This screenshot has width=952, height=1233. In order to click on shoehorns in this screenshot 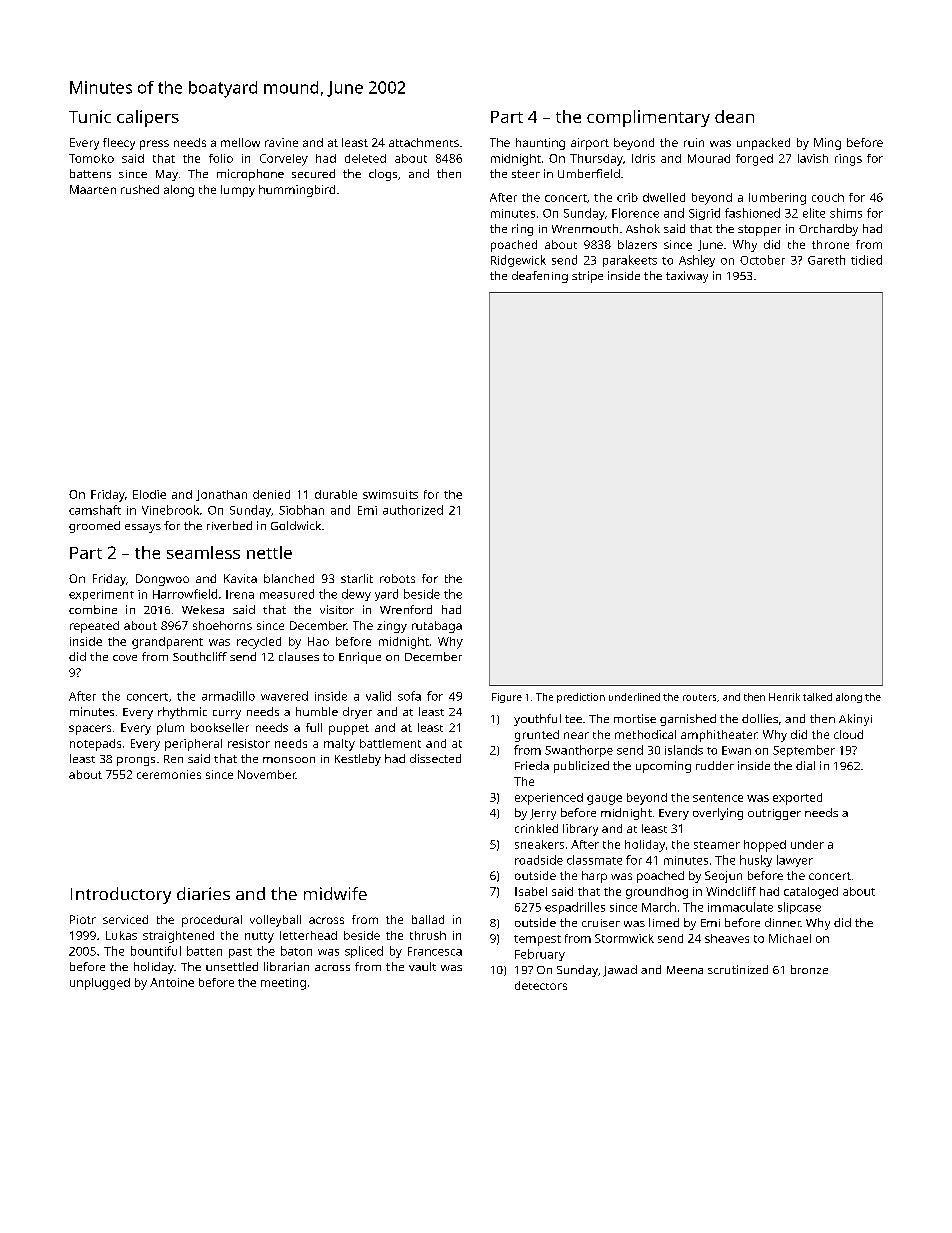, I will do `click(222, 625)`.
